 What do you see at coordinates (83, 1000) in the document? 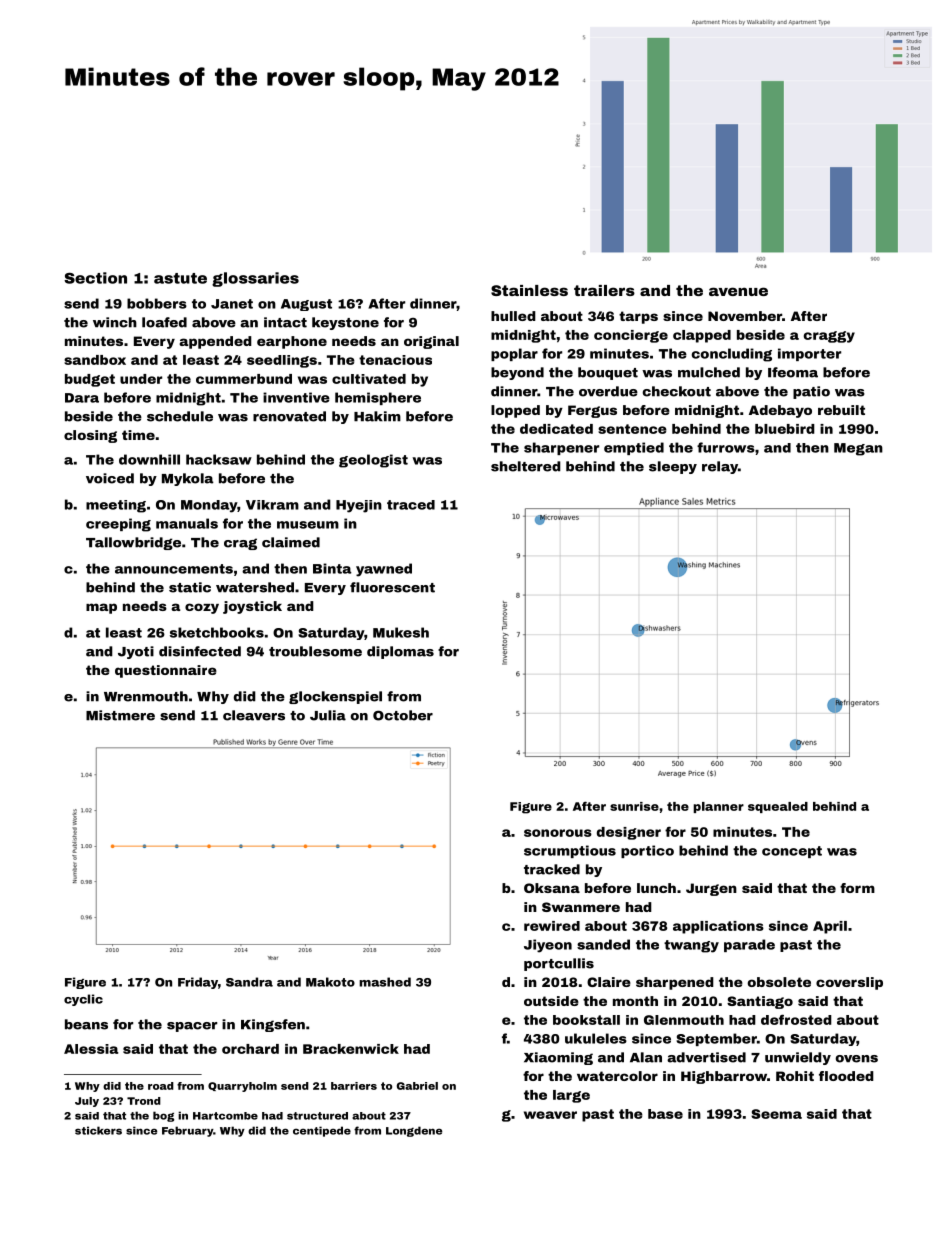
I see `cyclic` at bounding box center [83, 1000].
